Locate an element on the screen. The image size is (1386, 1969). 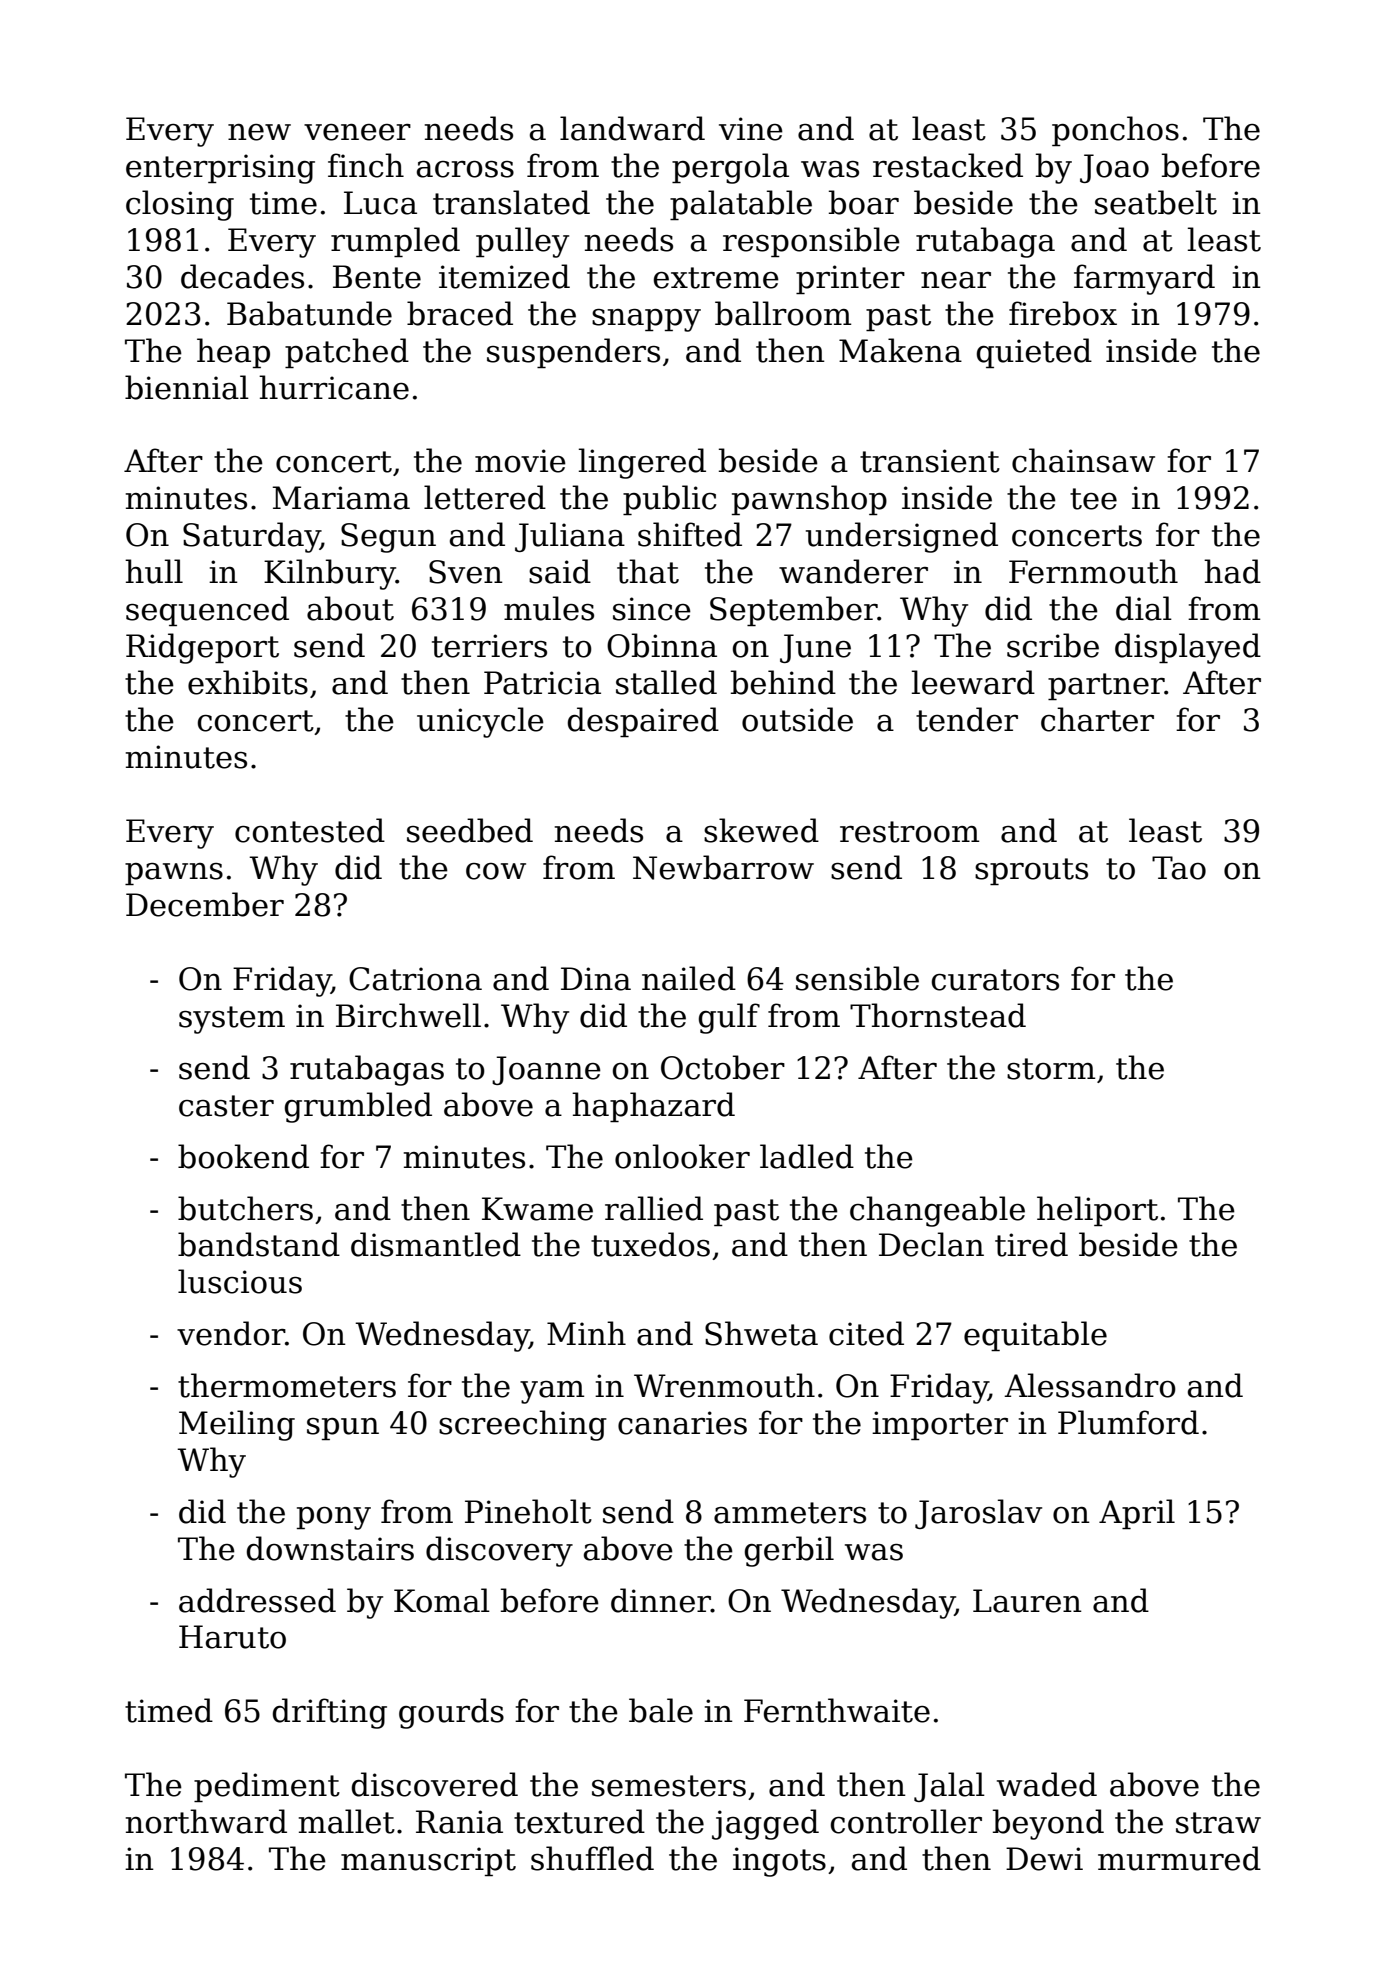
landward is located at coordinates (632, 128).
